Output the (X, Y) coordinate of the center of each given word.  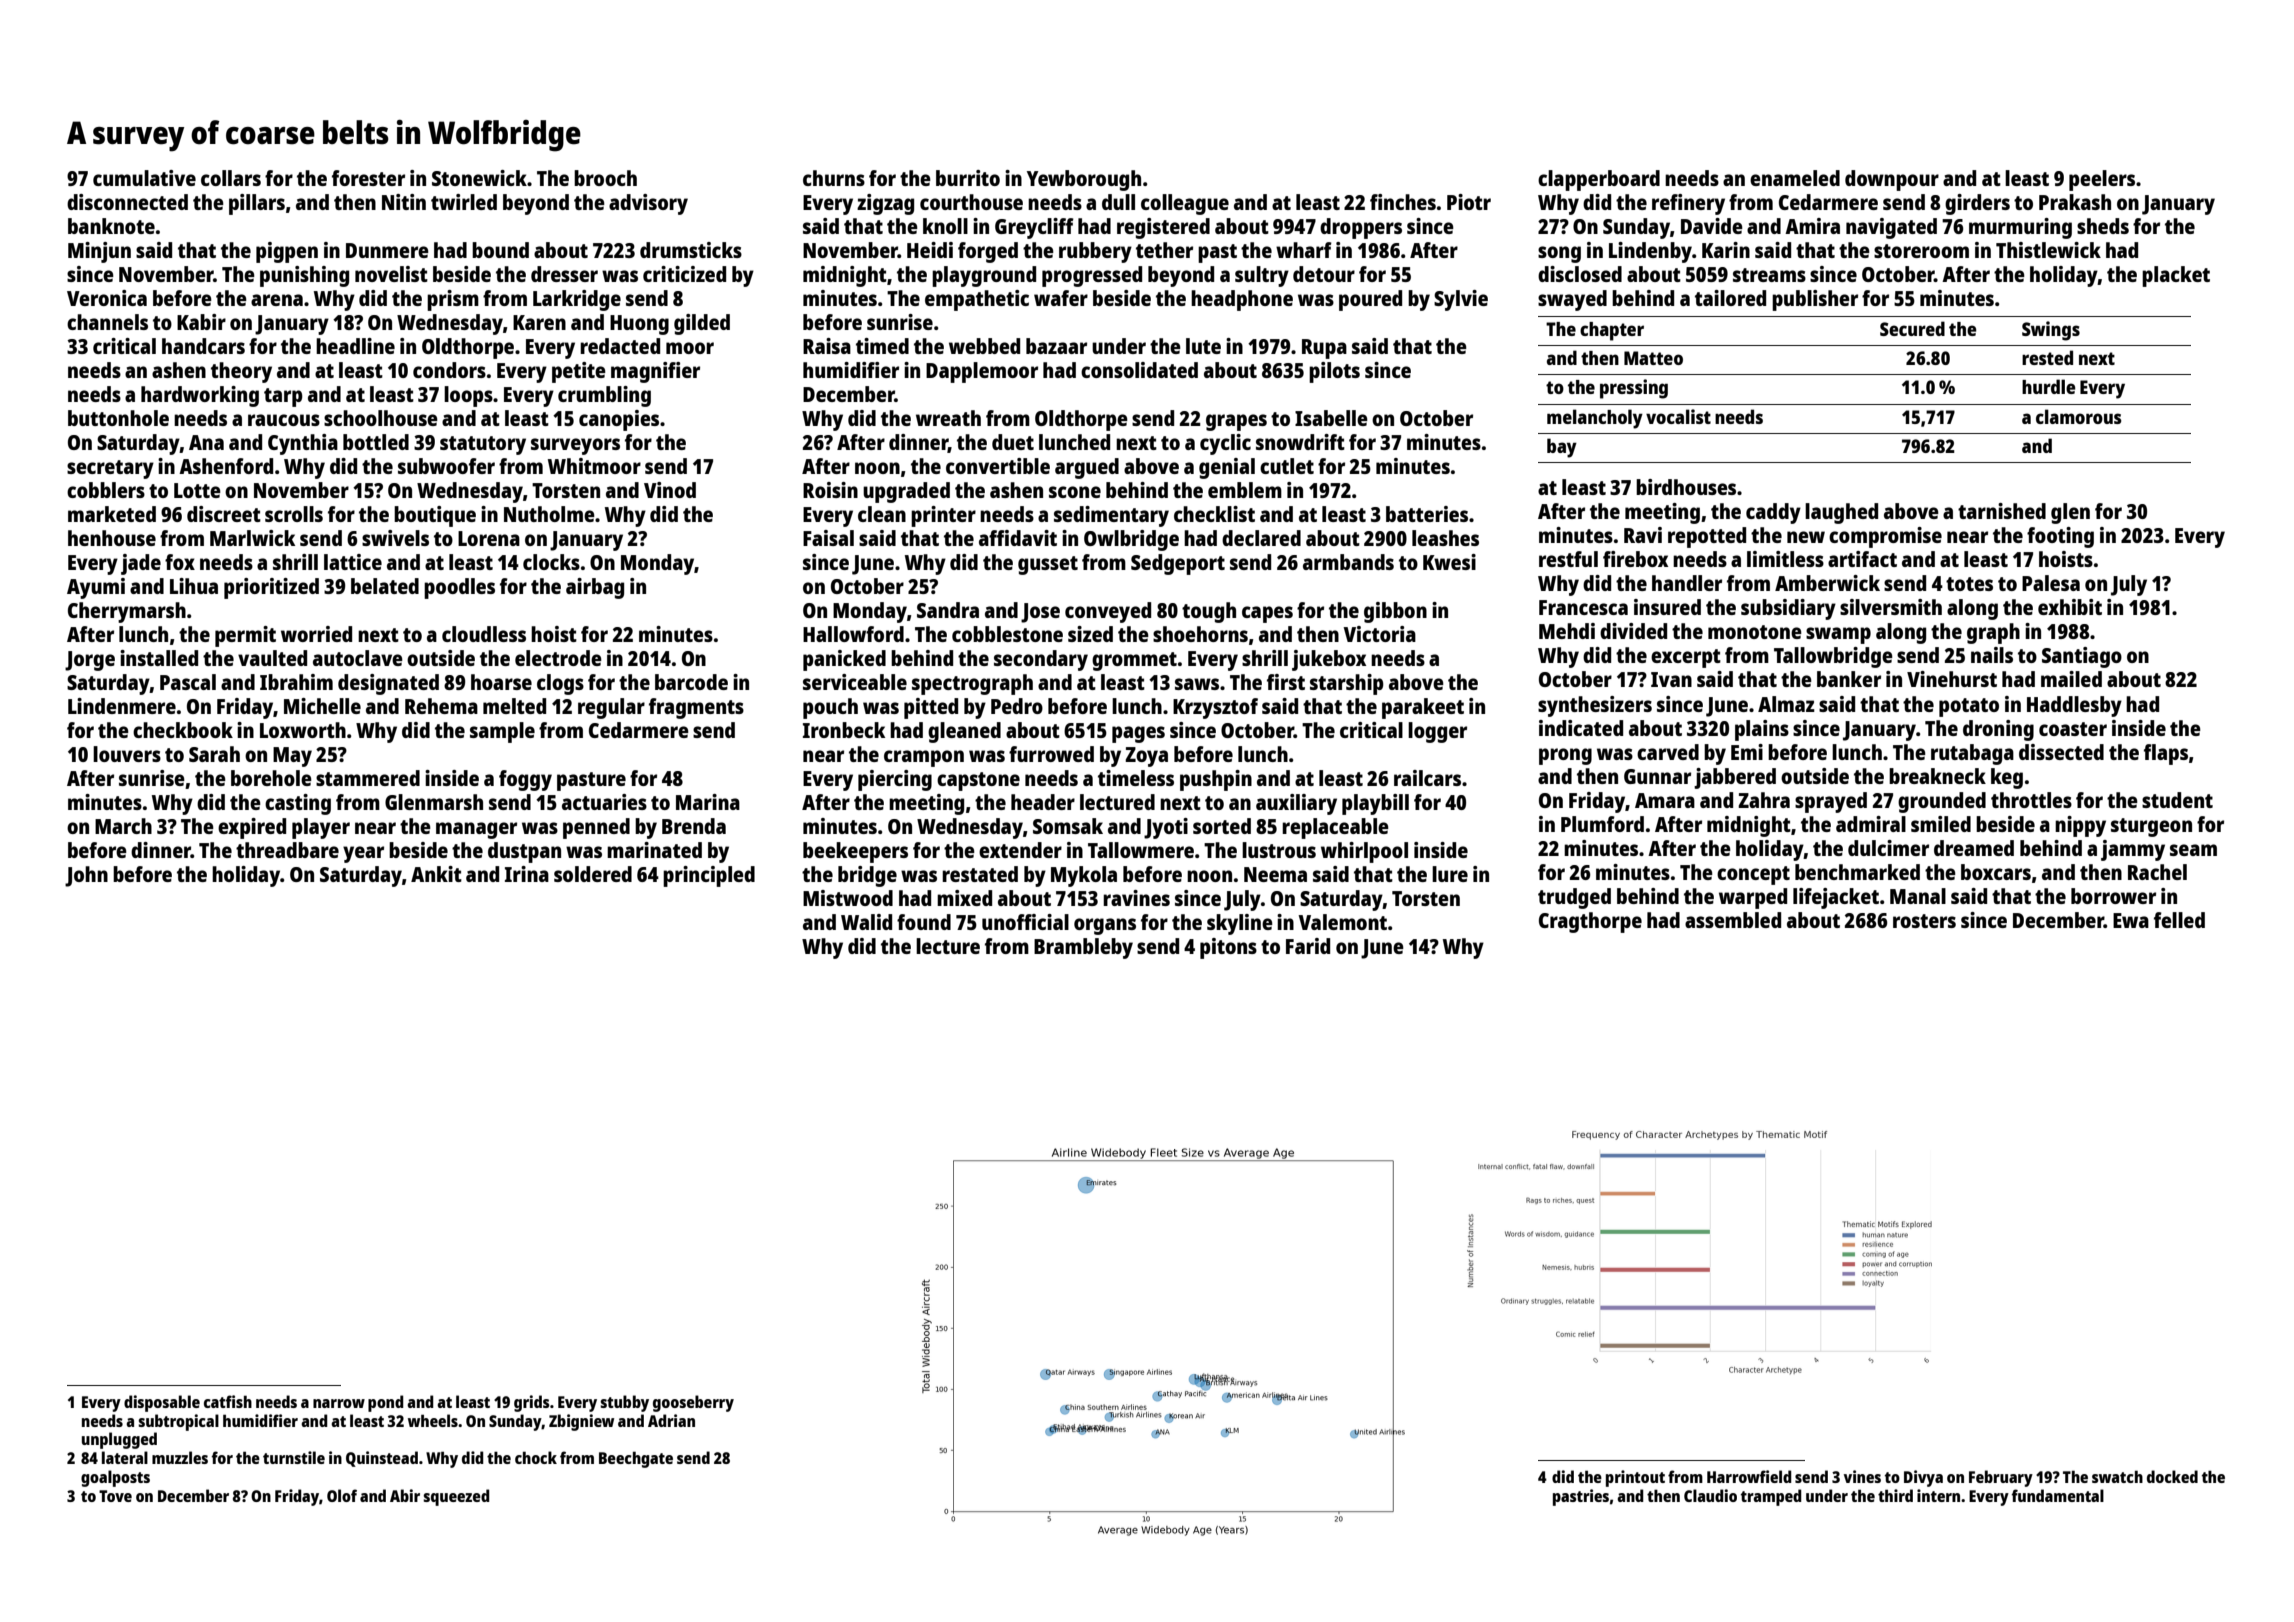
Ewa (2131, 920)
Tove (115, 1496)
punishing (304, 276)
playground (984, 276)
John (86, 876)
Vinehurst (1952, 679)
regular (611, 708)
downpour (1892, 180)
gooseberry (693, 1403)
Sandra (948, 610)
